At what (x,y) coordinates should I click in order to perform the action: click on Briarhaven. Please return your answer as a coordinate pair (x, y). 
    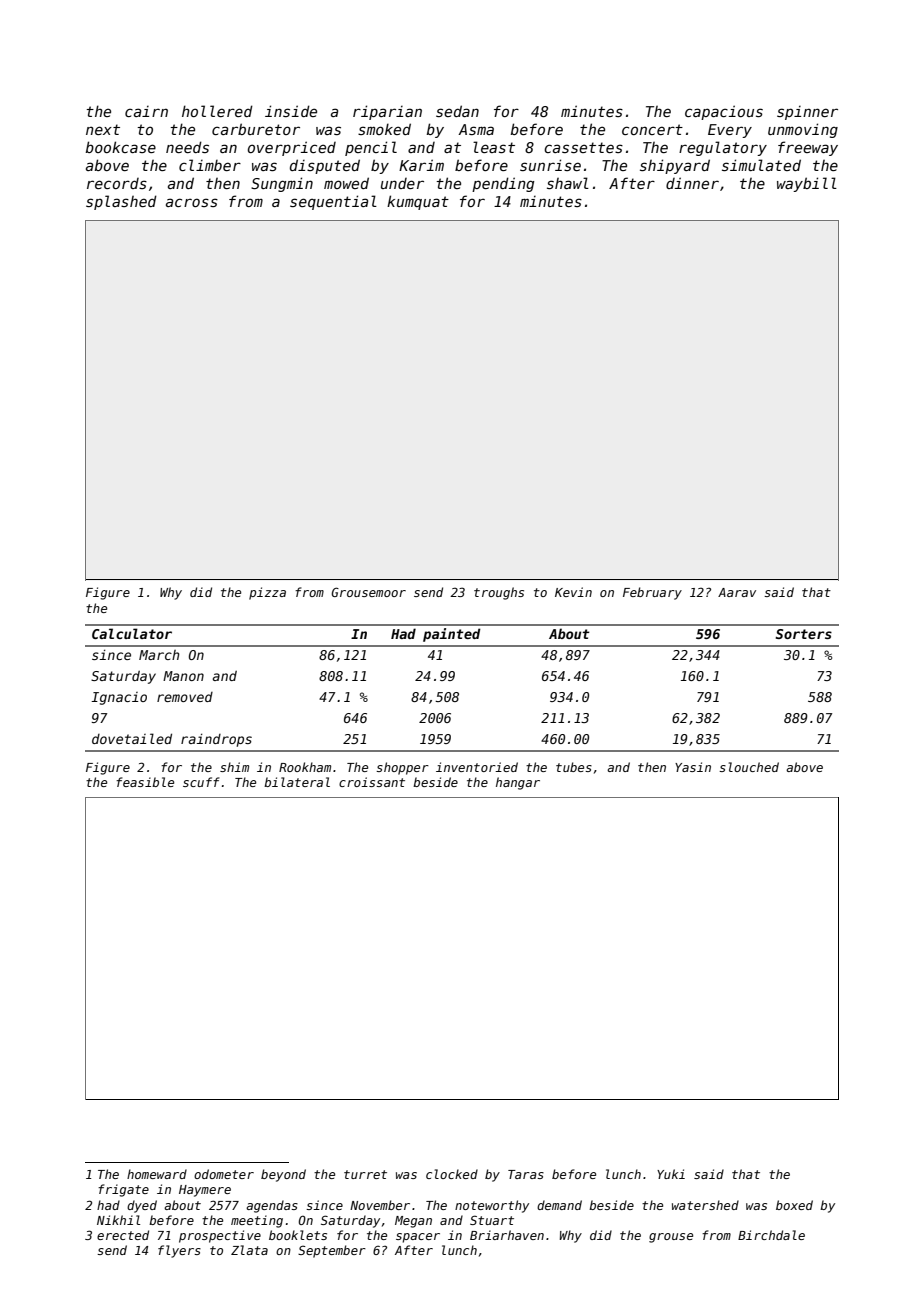
    Looking at the image, I should click on (507, 1235).
